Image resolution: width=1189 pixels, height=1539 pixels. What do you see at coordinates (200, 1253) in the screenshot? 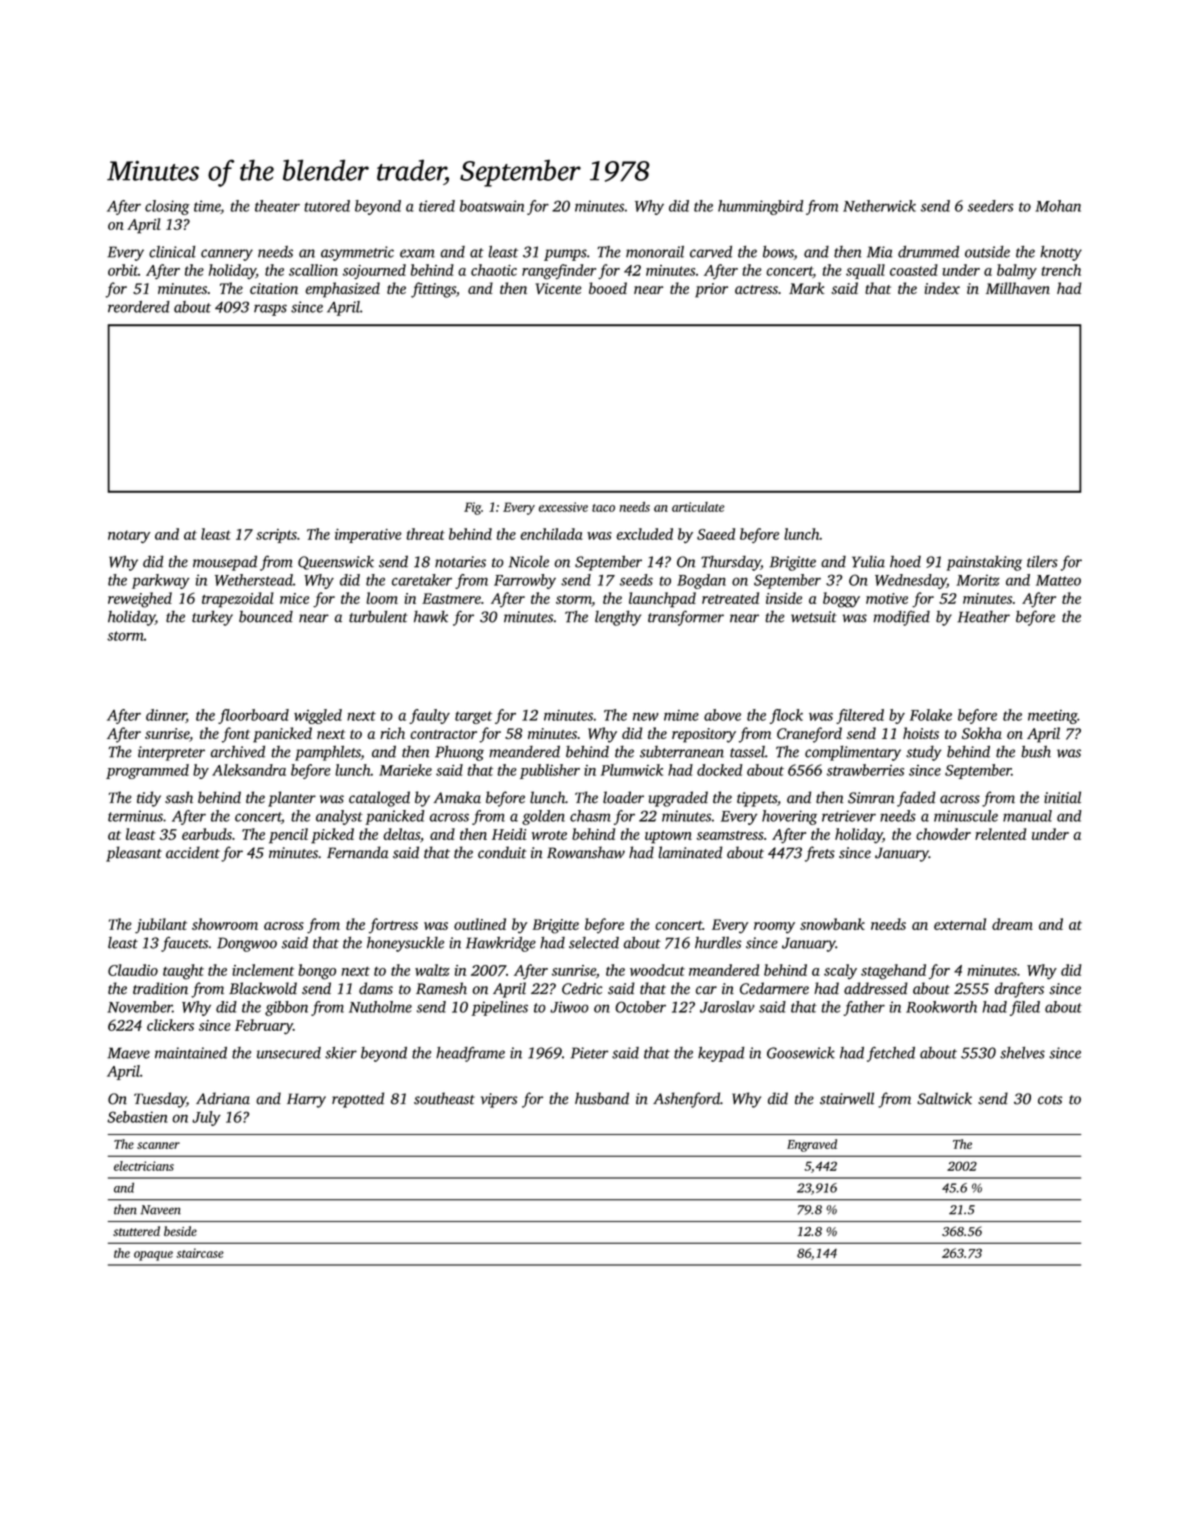
I see `staircase` at bounding box center [200, 1253].
